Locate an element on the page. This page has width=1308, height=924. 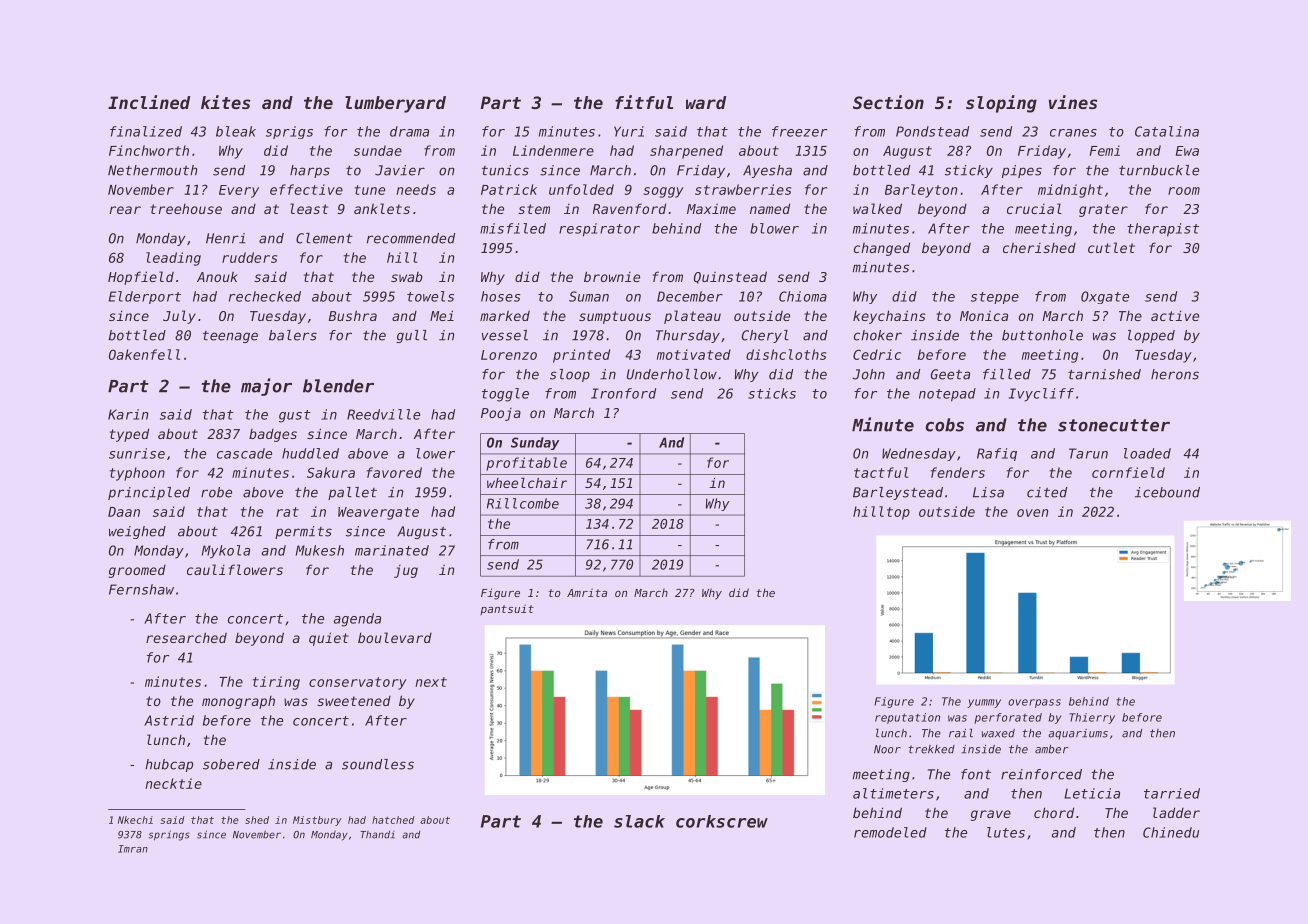
slack is located at coordinates (639, 821).
